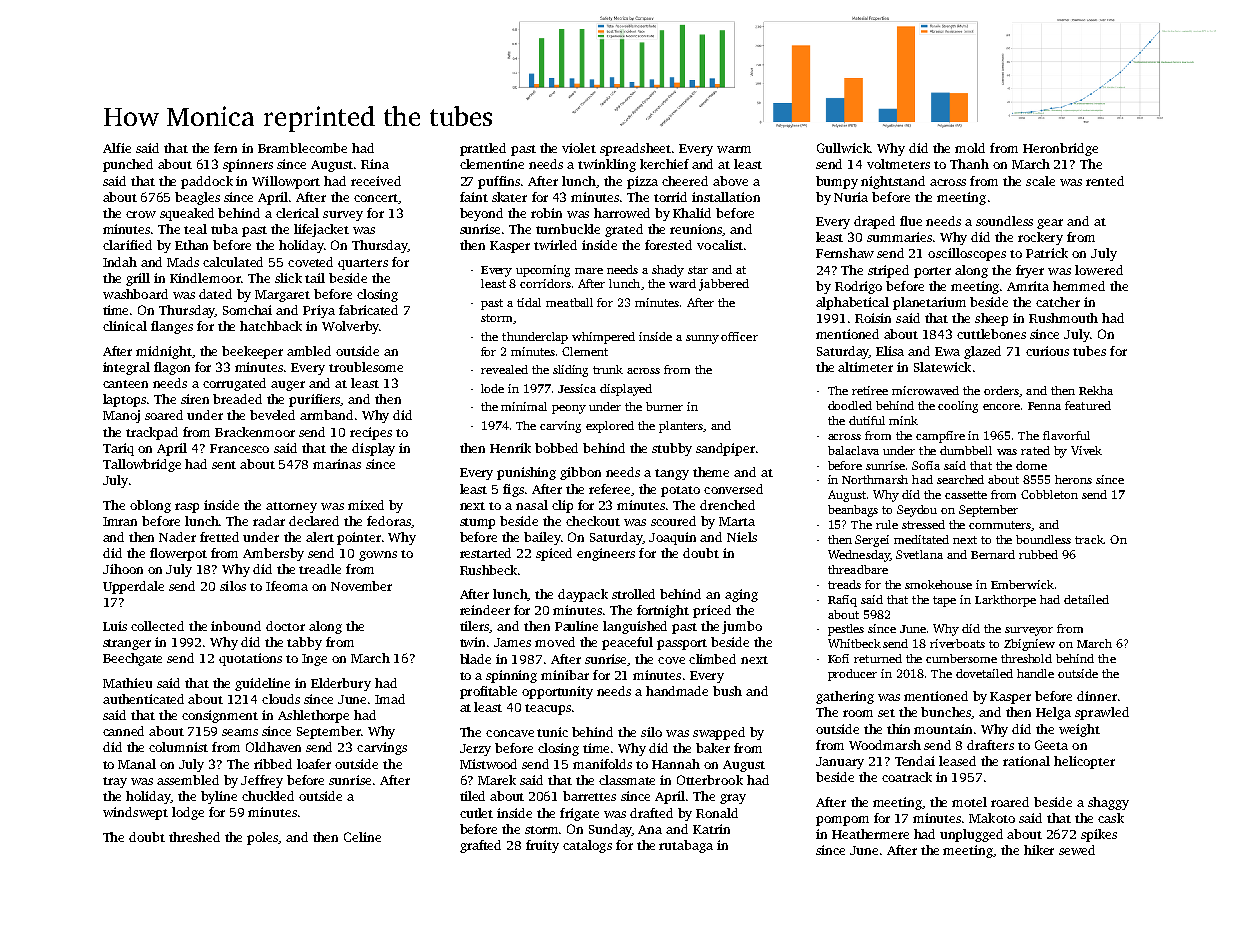  I want to click on loafer, so click(314, 764).
